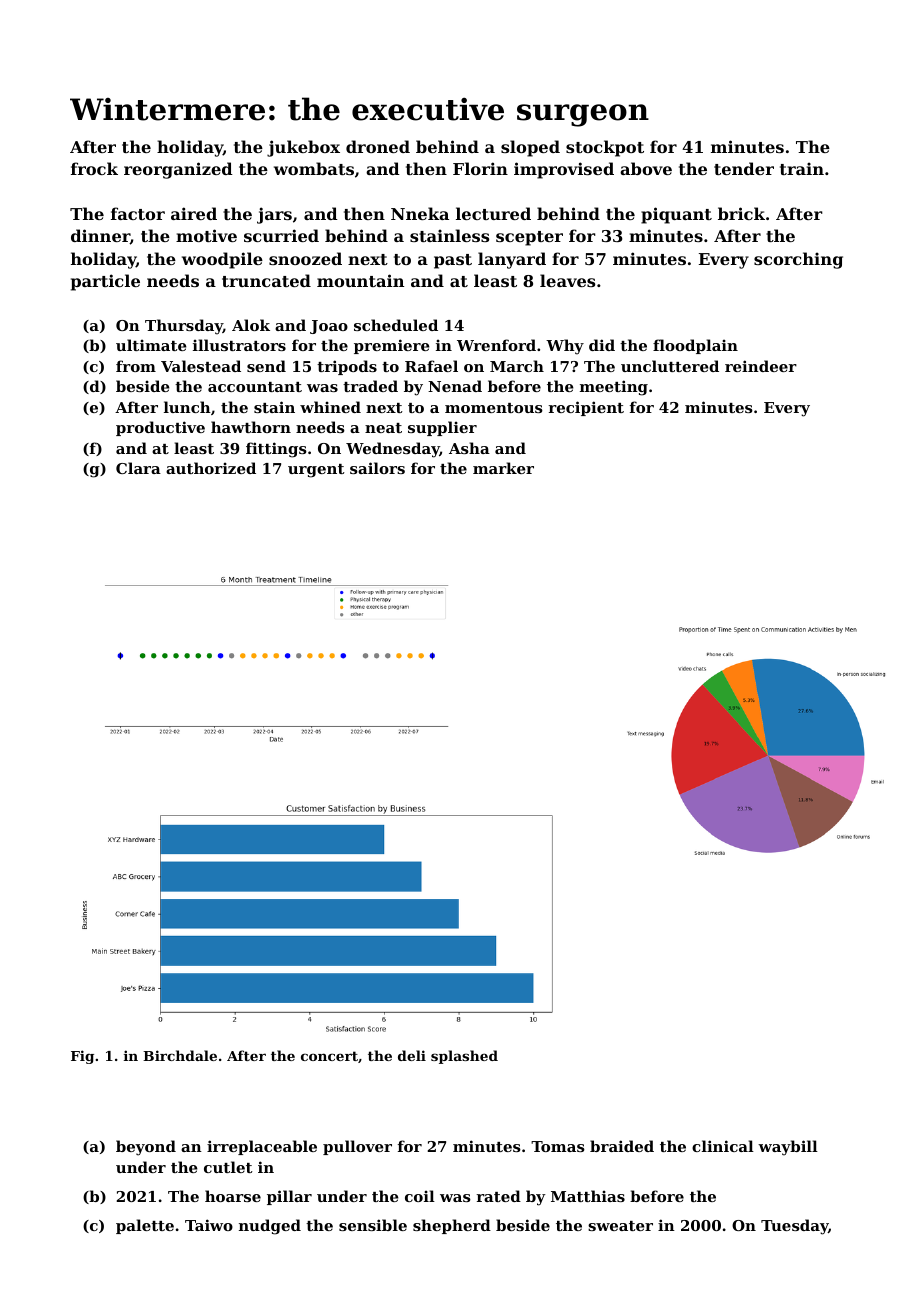 The width and height of the document is (924, 1308). What do you see at coordinates (303, 148) in the document?
I see `jukebox` at bounding box center [303, 148].
